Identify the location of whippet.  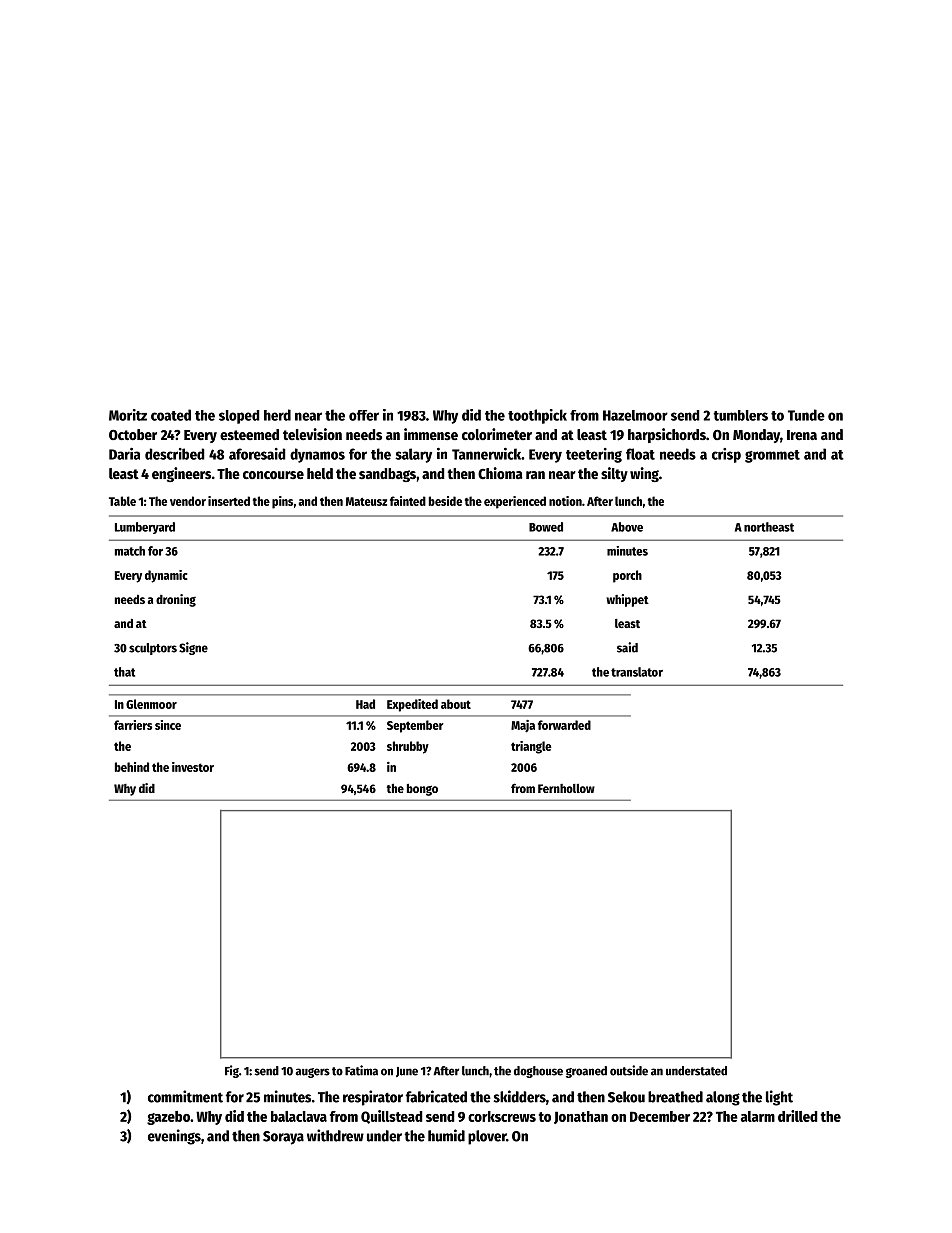
(627, 600).
